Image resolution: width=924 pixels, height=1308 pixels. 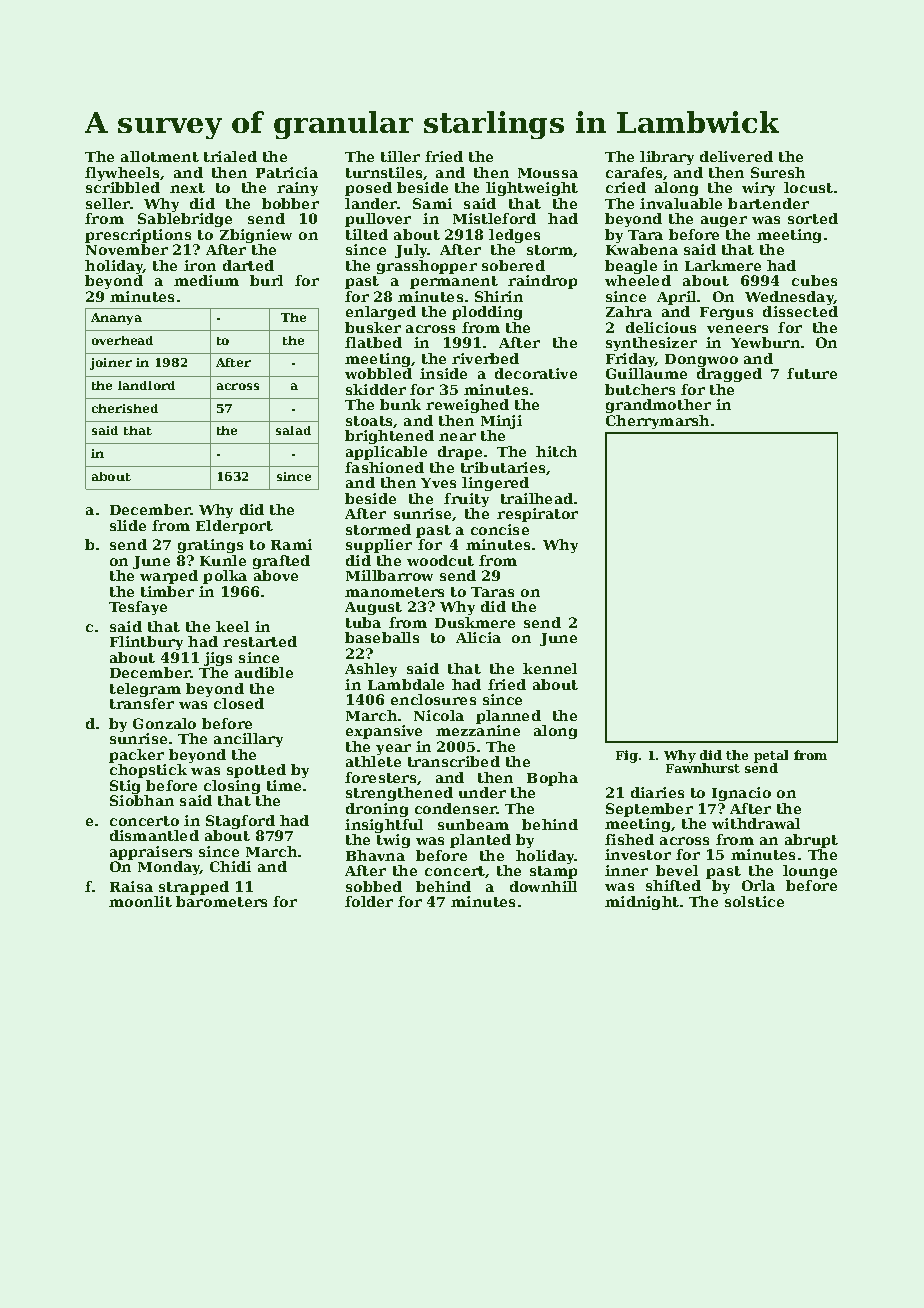 I want to click on diaries, so click(x=657, y=792).
